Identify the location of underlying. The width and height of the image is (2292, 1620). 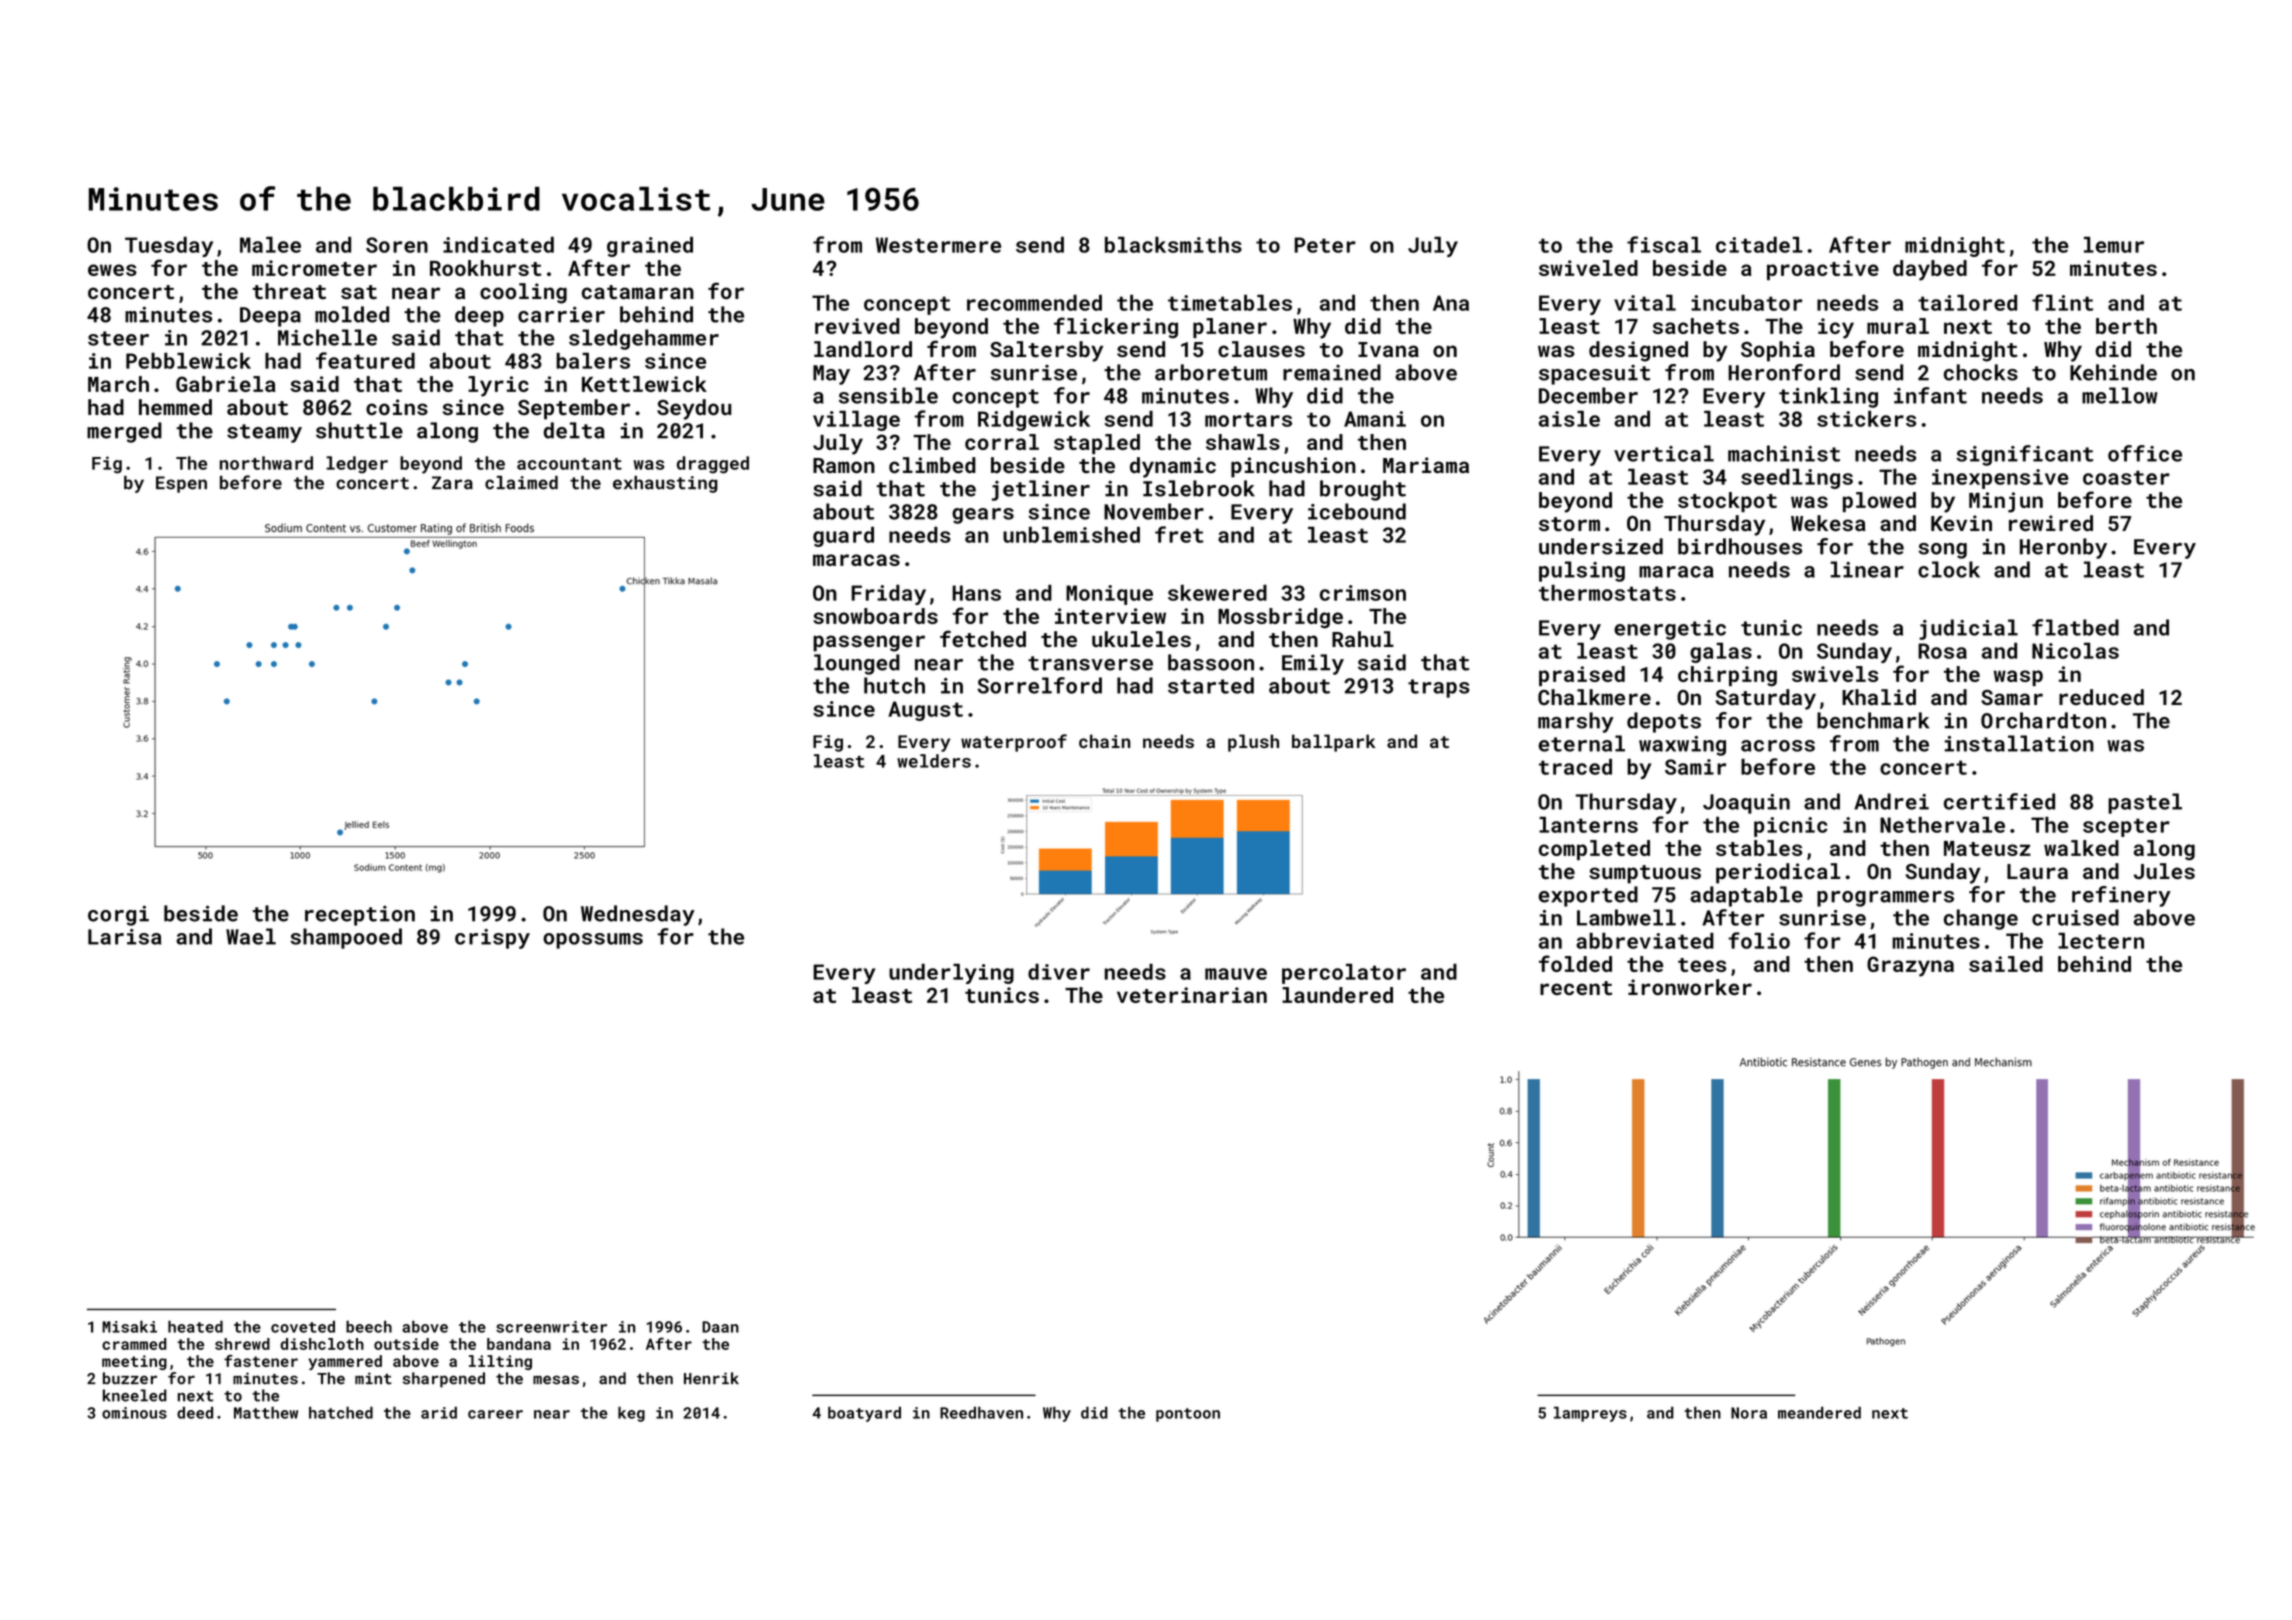
(951, 974).
